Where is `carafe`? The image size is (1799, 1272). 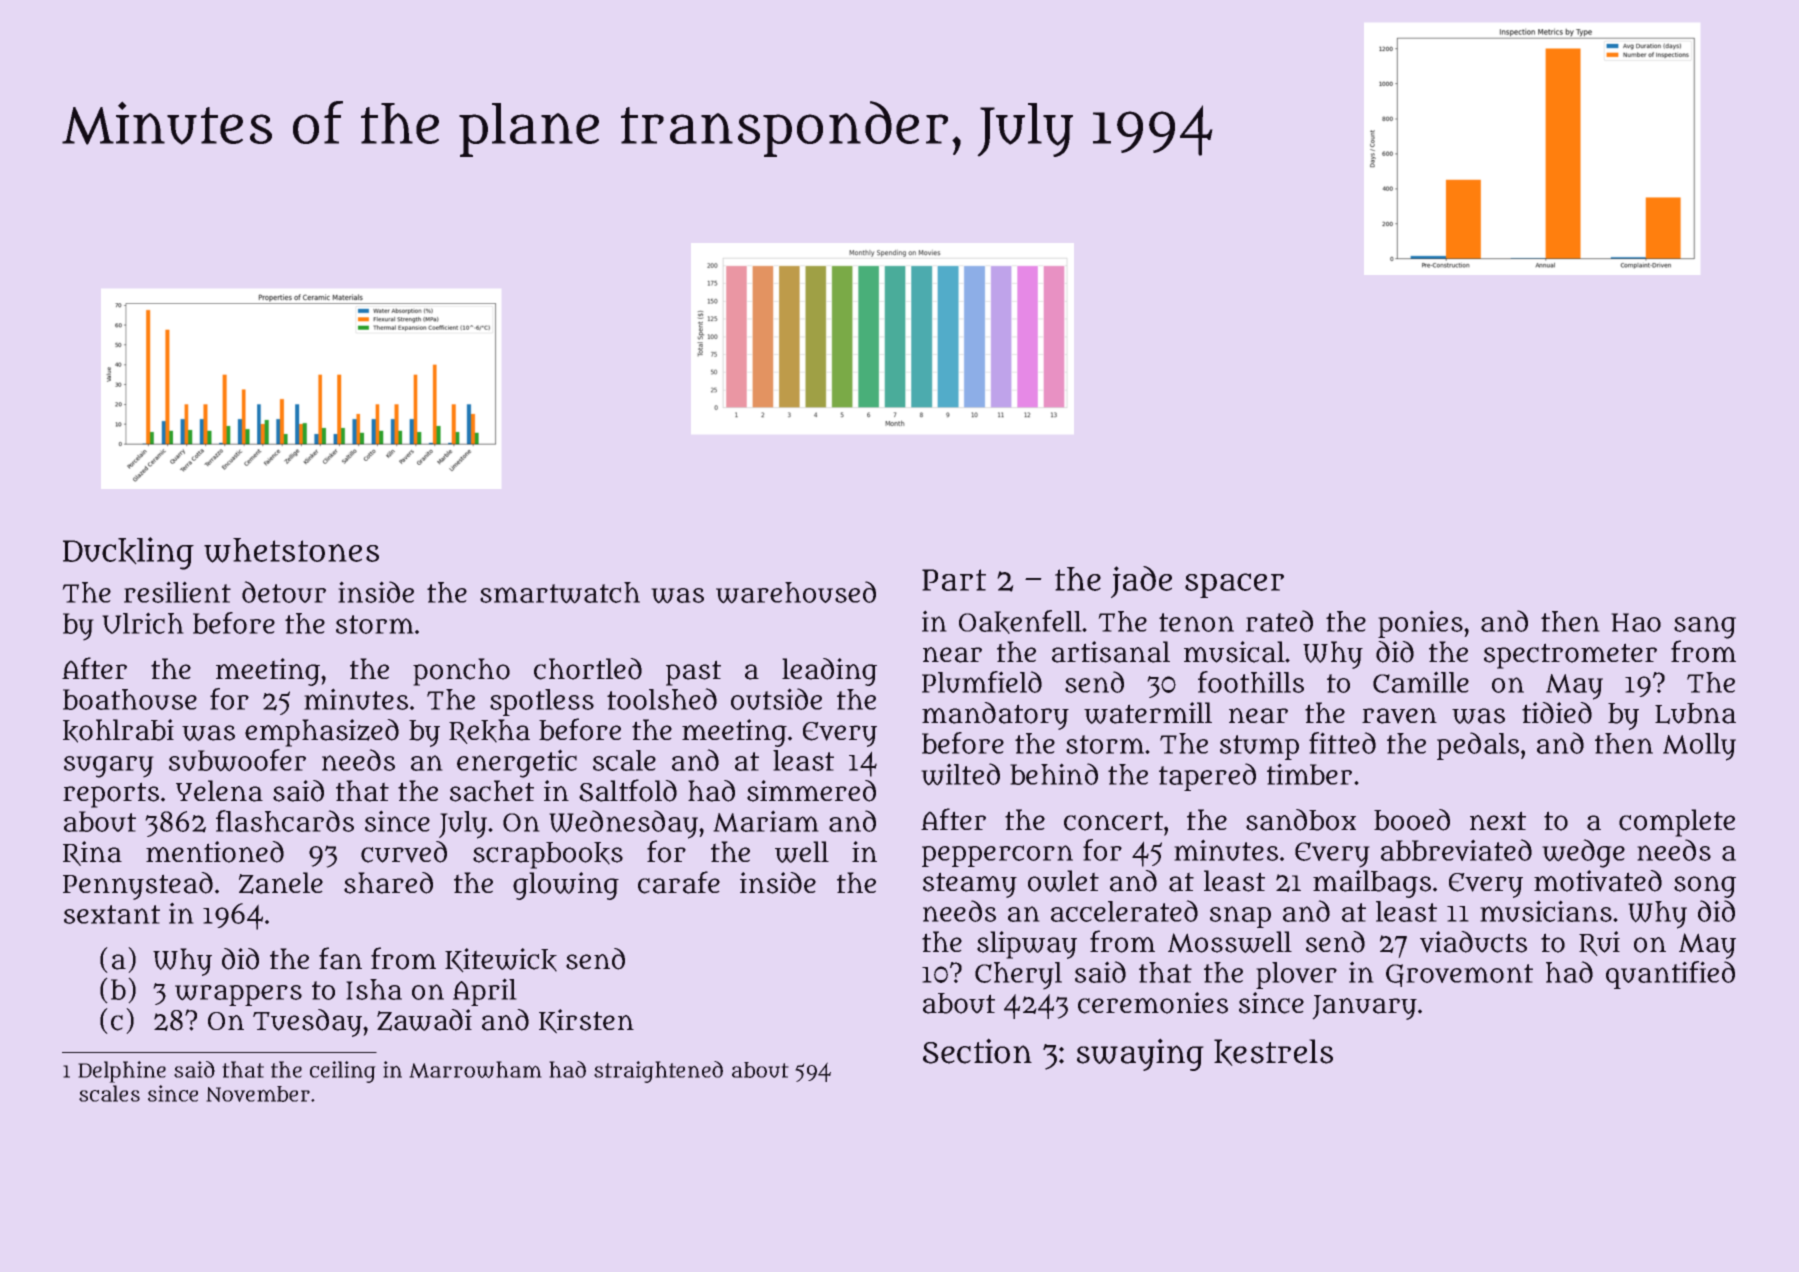 carafe is located at coordinates (679, 882).
